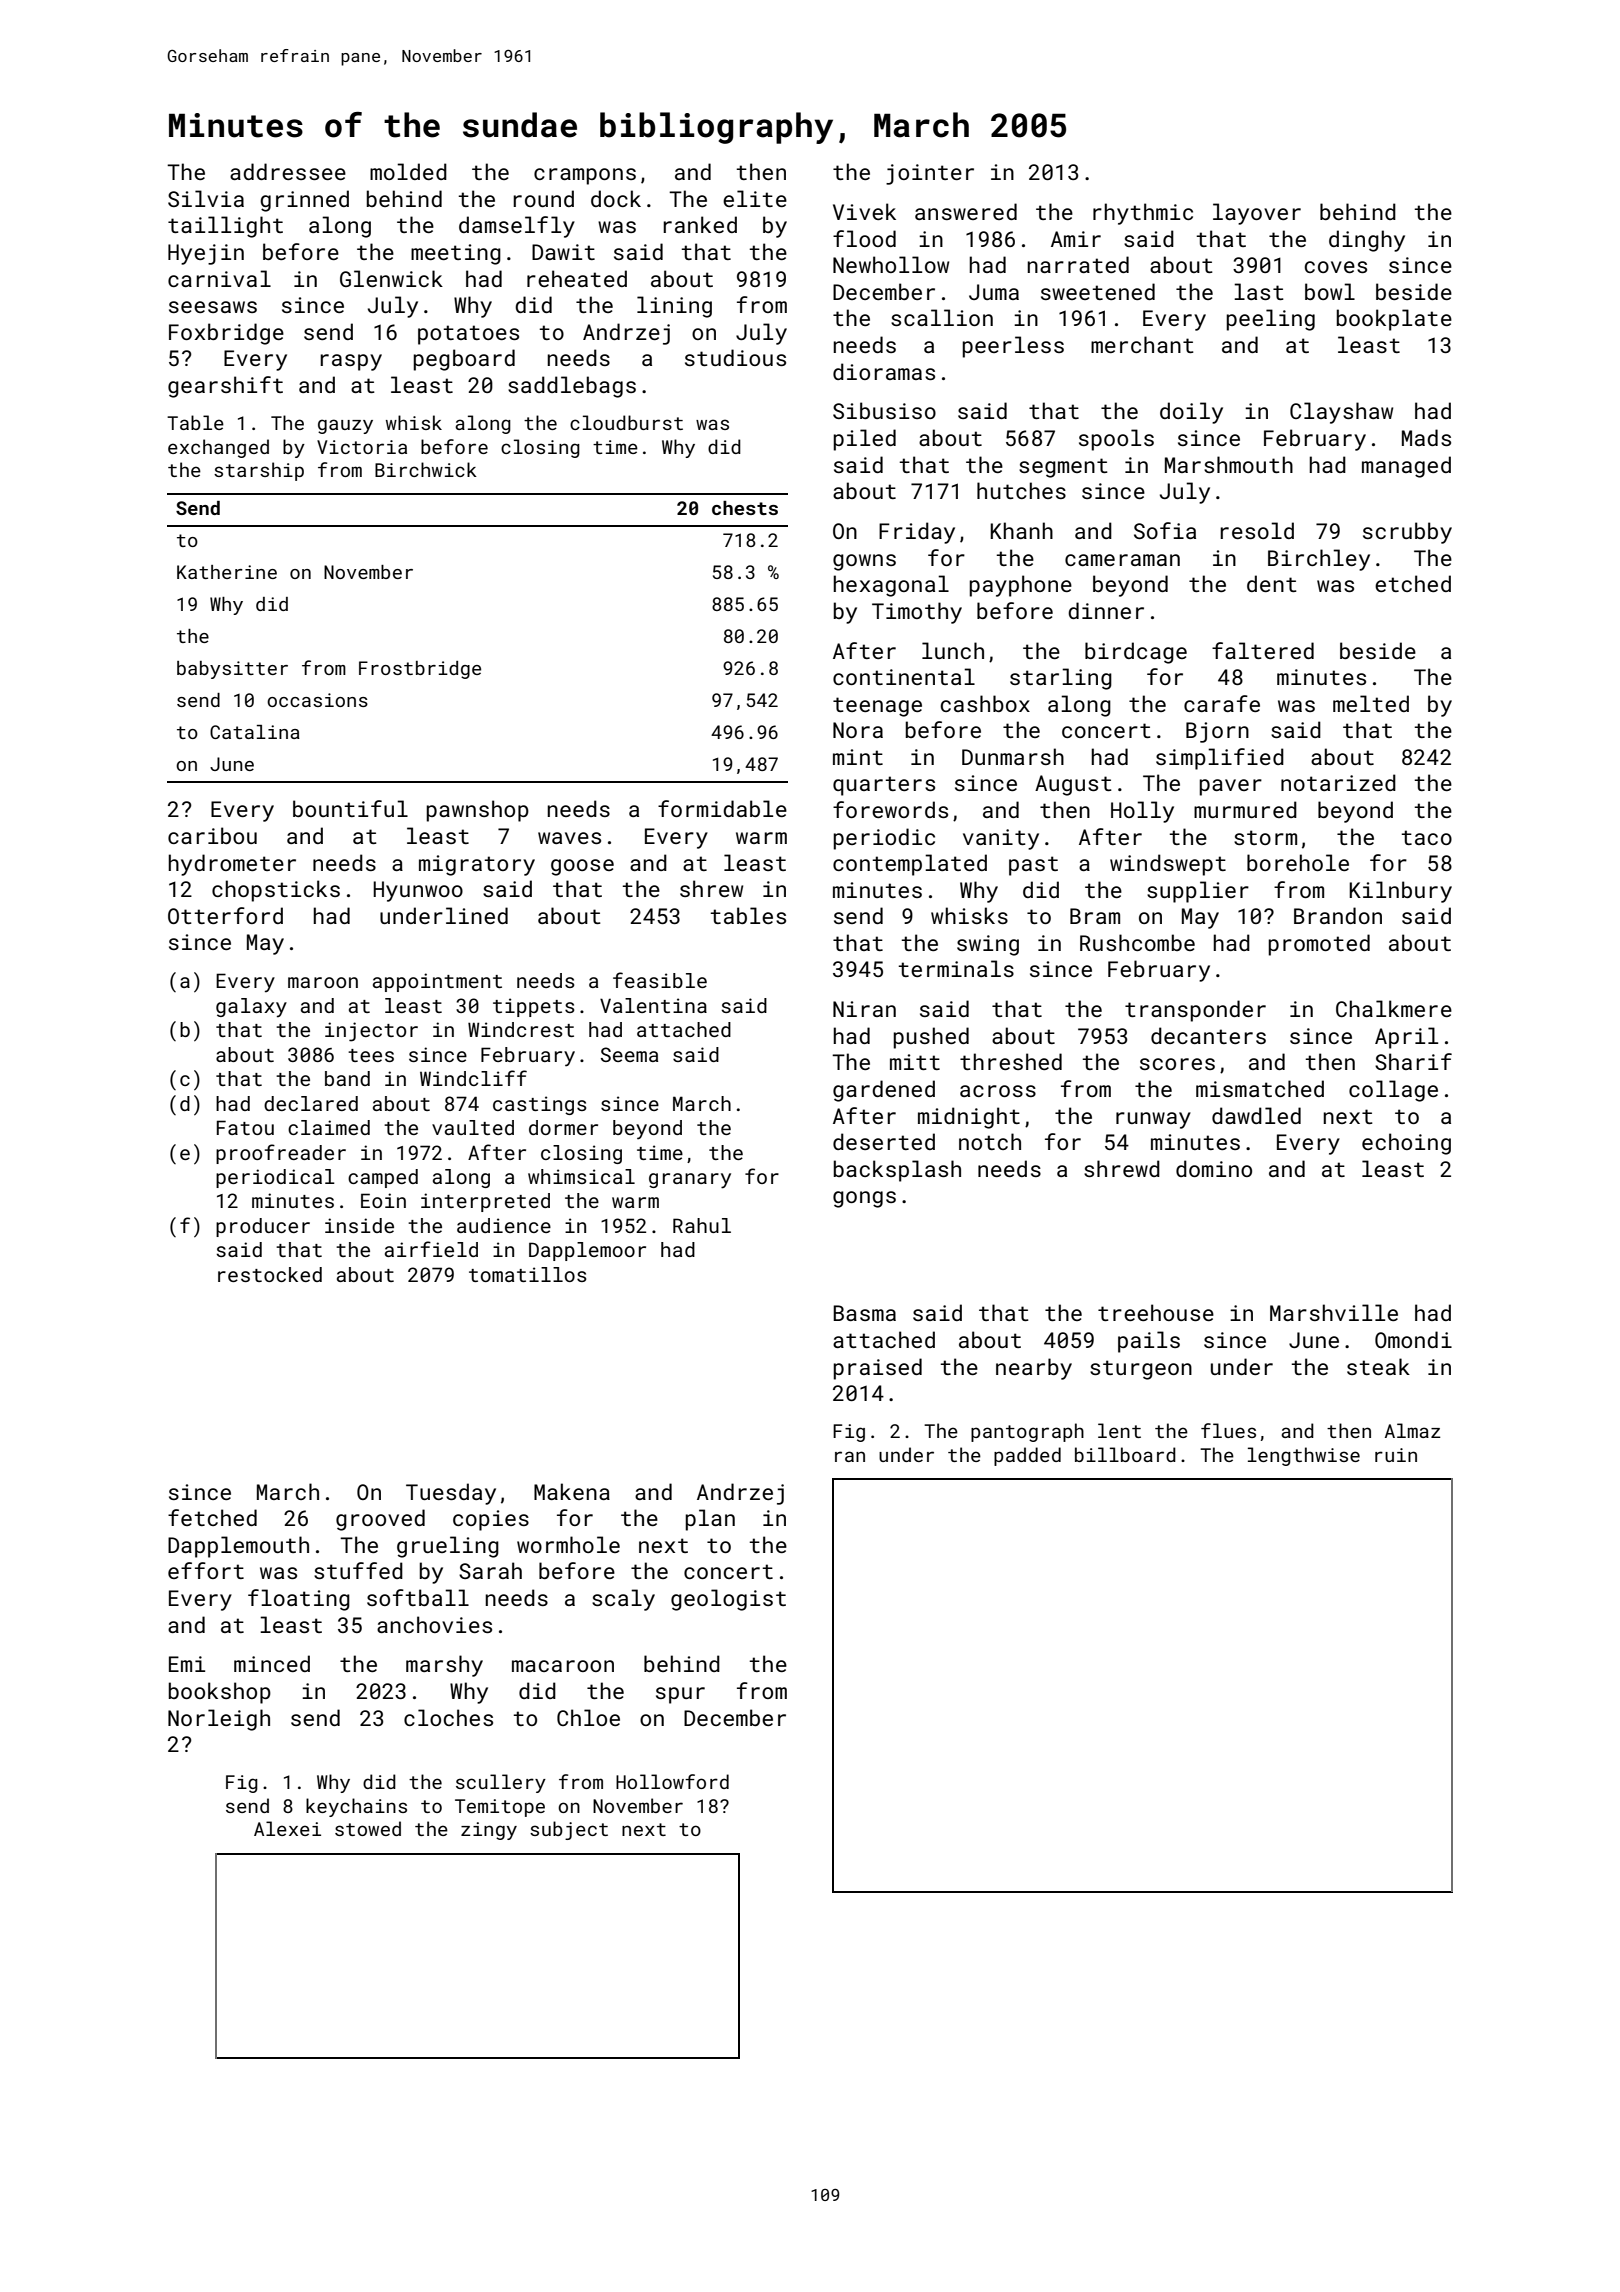  I want to click on layover, so click(1257, 214).
